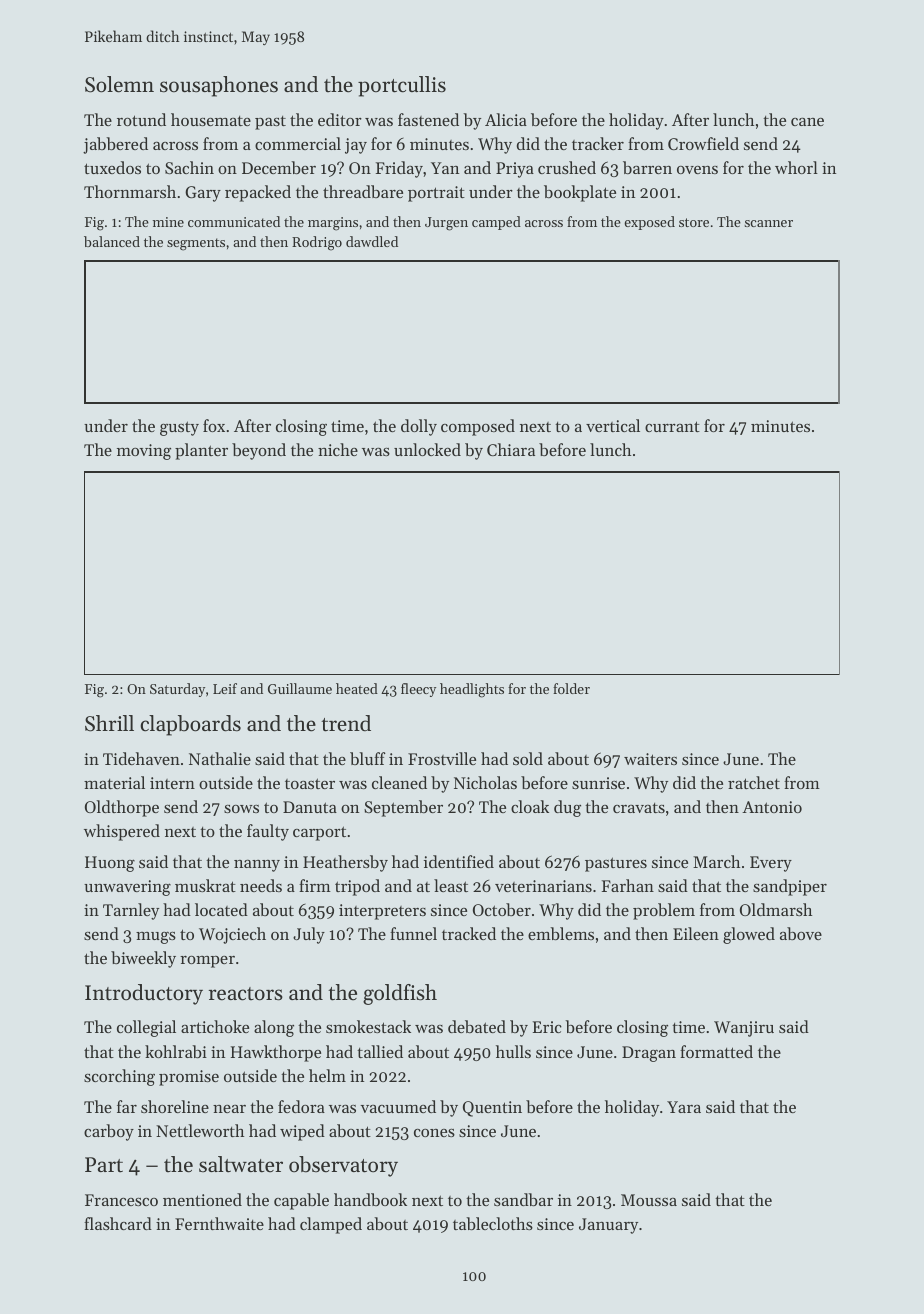 Image resolution: width=924 pixels, height=1314 pixels. I want to click on above, so click(801, 933).
